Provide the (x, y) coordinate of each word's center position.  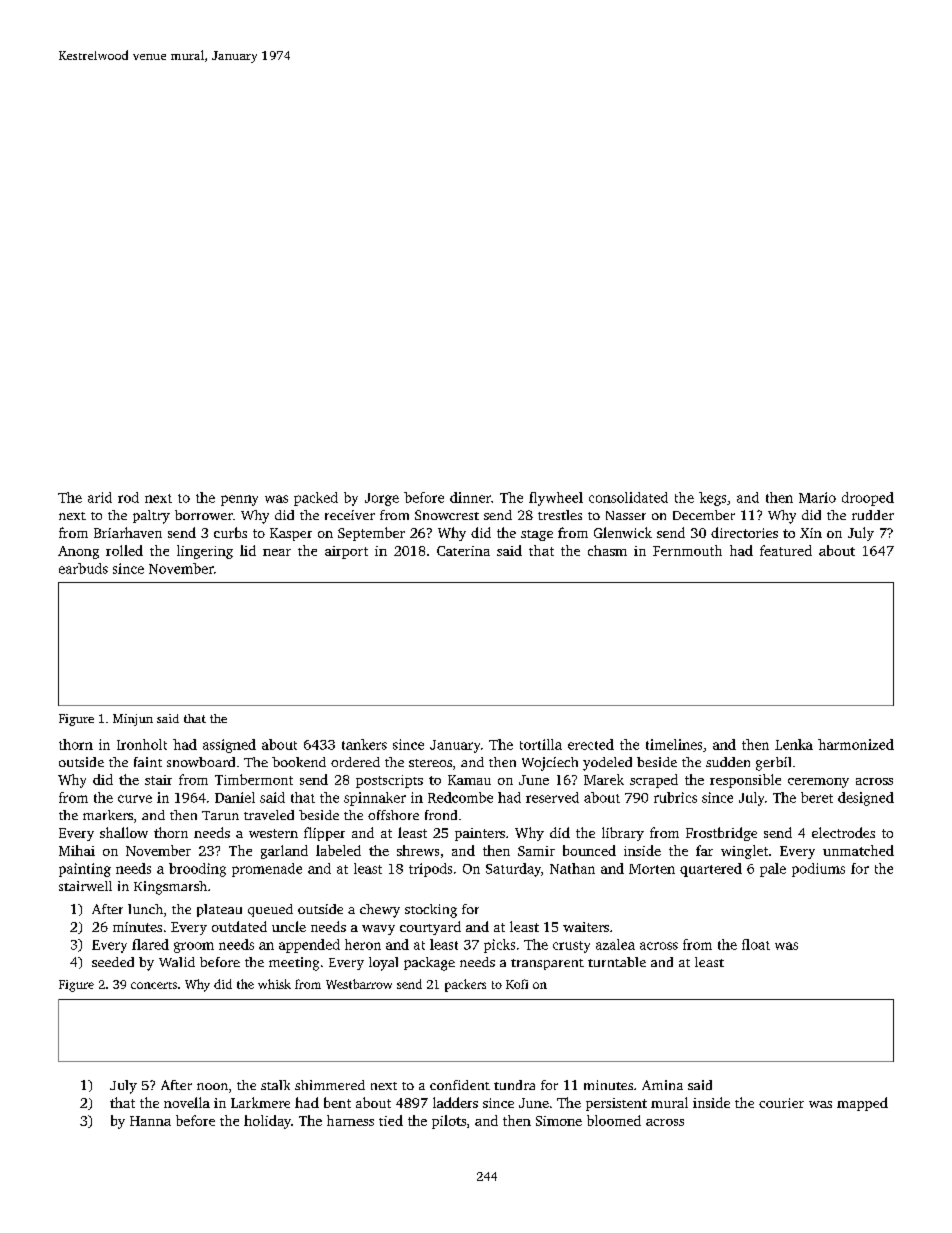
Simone (559, 1121)
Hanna (150, 1121)
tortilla (541, 744)
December (704, 515)
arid (100, 497)
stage (537, 535)
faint (148, 762)
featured (786, 550)
